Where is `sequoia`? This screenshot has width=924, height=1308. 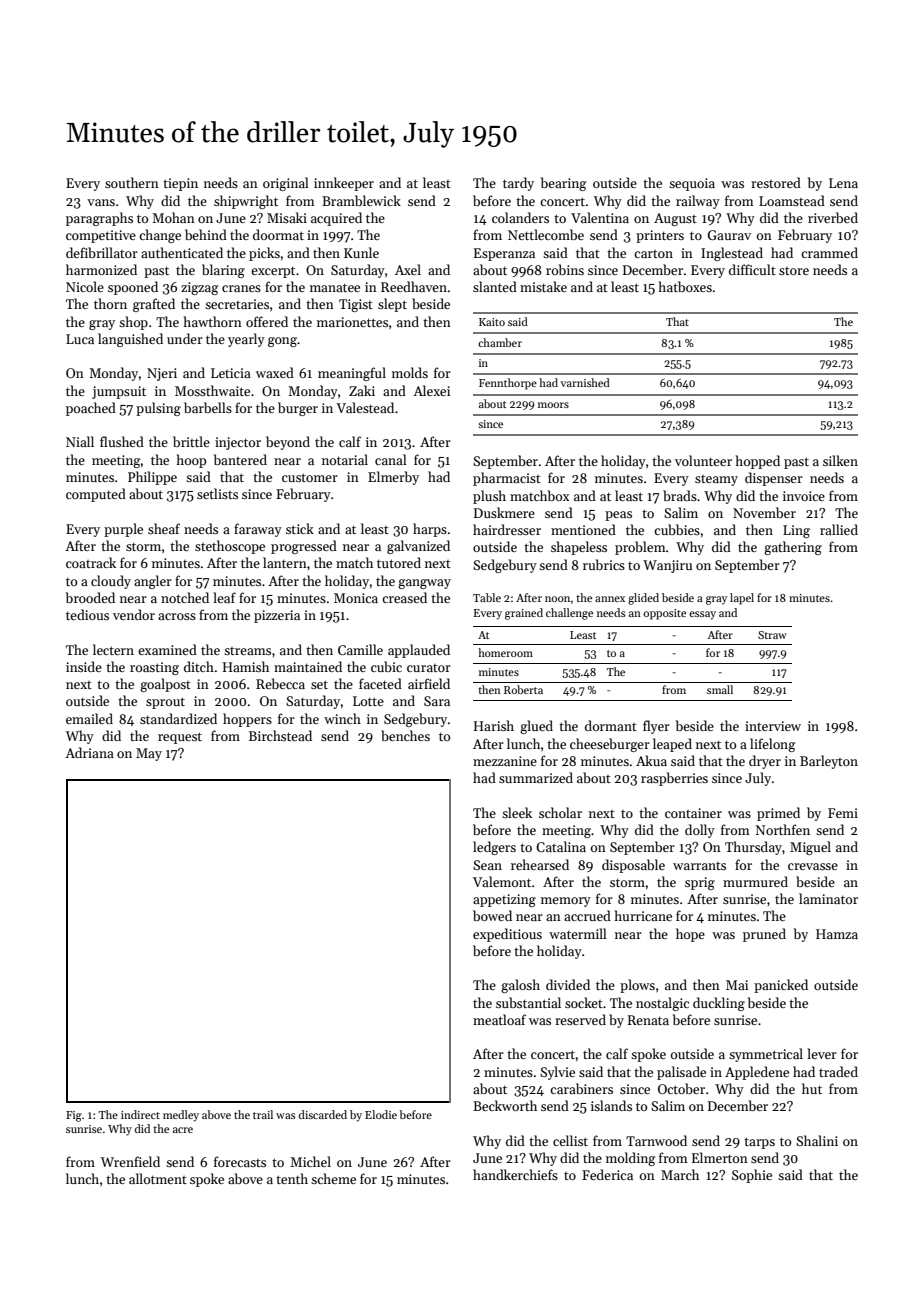 sequoia is located at coordinates (692, 184).
